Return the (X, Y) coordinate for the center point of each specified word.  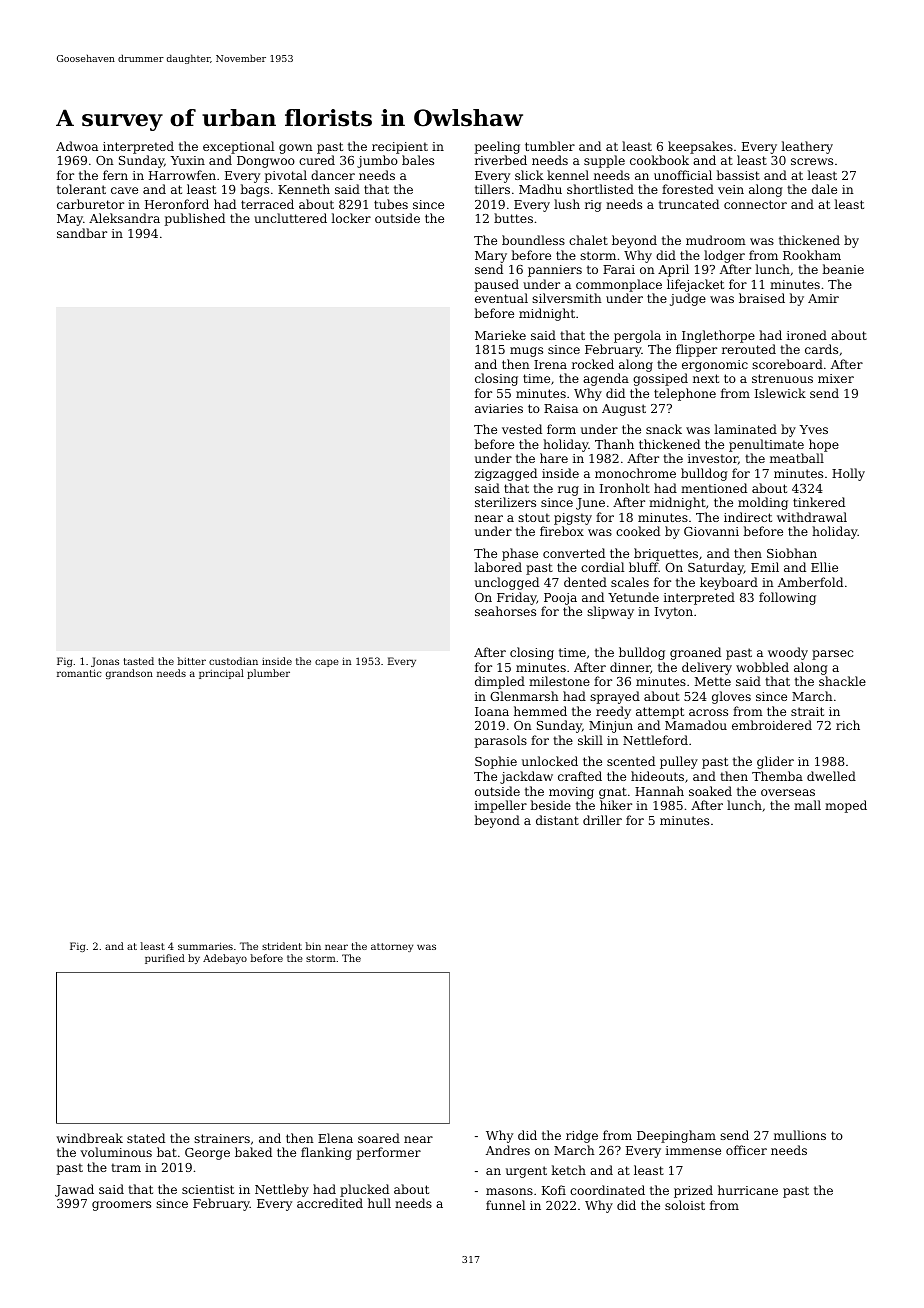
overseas (788, 792)
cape (327, 663)
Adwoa (77, 146)
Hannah (659, 791)
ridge (582, 1136)
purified (165, 959)
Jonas (105, 662)
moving (571, 793)
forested (688, 189)
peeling (497, 147)
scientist (208, 1189)
